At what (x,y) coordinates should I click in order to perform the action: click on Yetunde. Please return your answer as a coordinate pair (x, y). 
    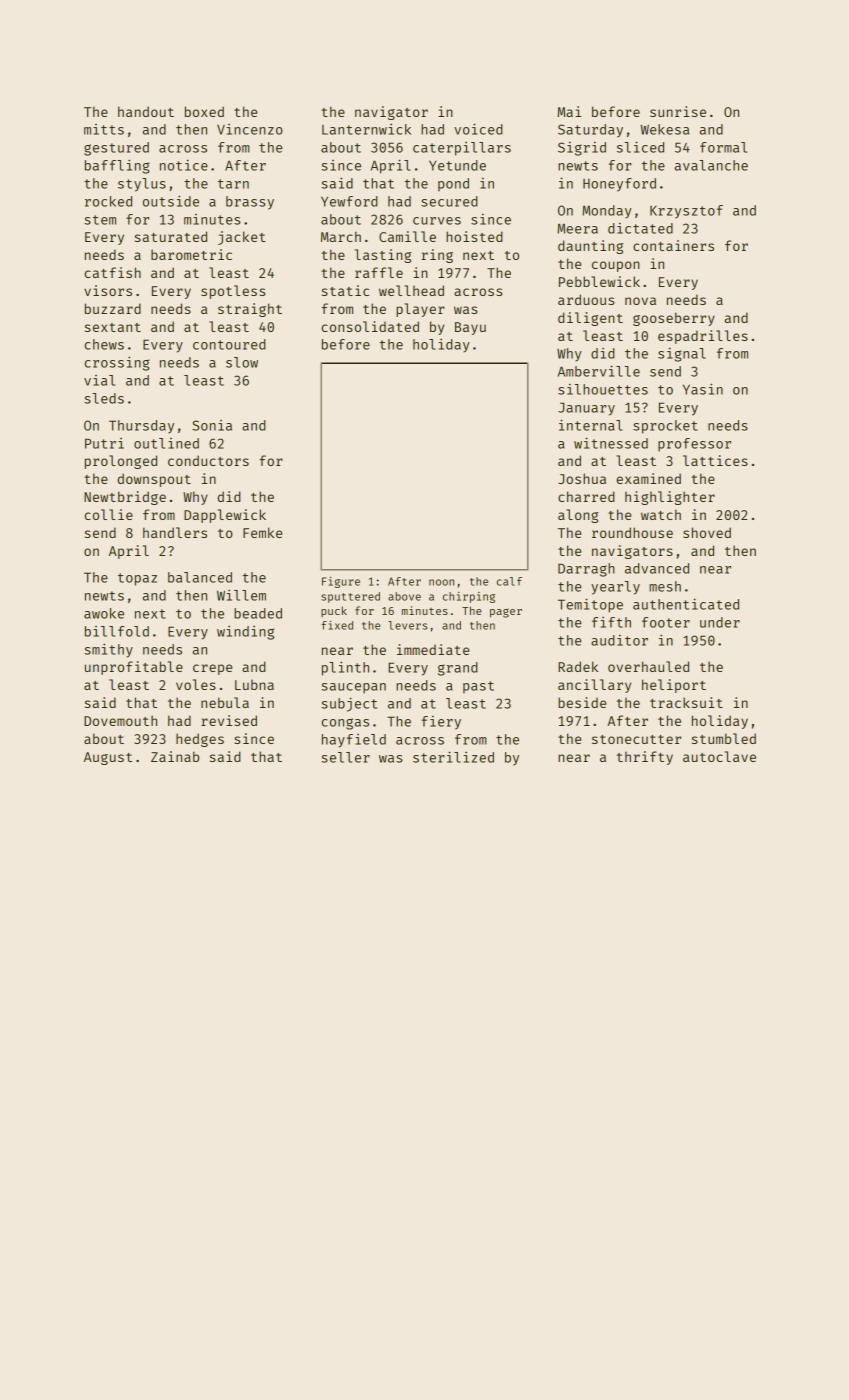
    Looking at the image, I should click on (457, 165).
